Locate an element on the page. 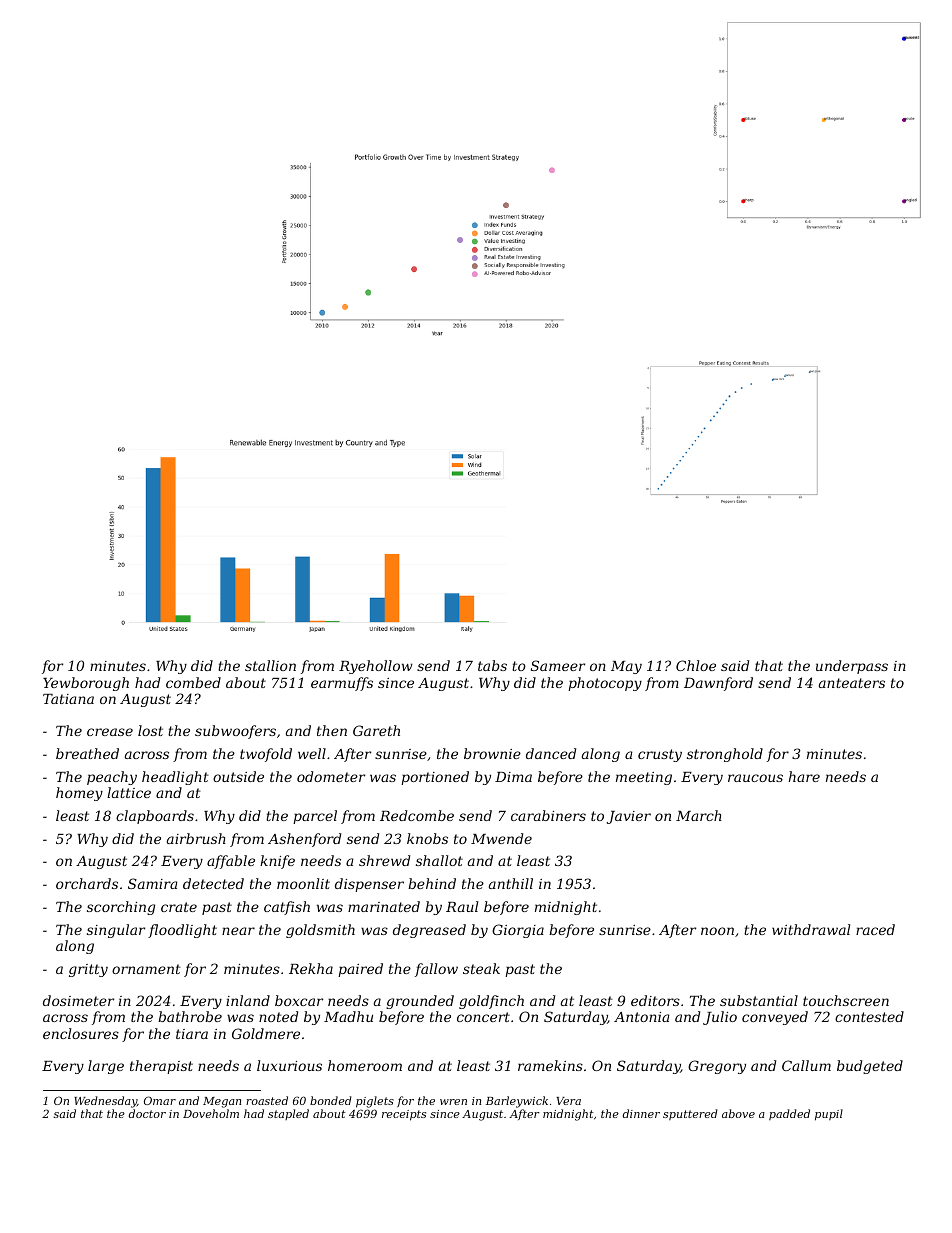 This page has width=952, height=1233. portioned is located at coordinates (435, 778).
